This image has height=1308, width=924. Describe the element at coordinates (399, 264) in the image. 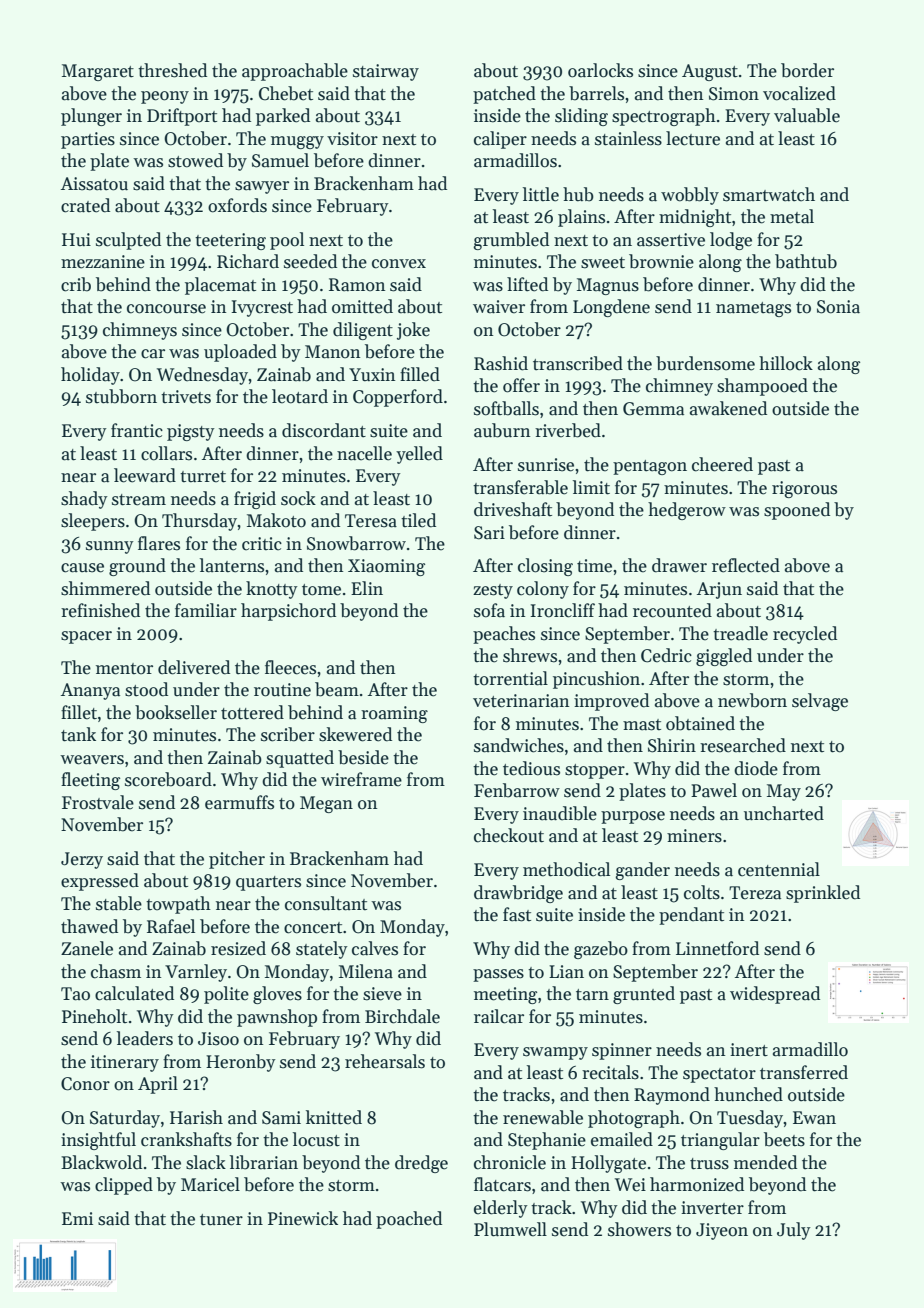

I see `convex` at that location.
